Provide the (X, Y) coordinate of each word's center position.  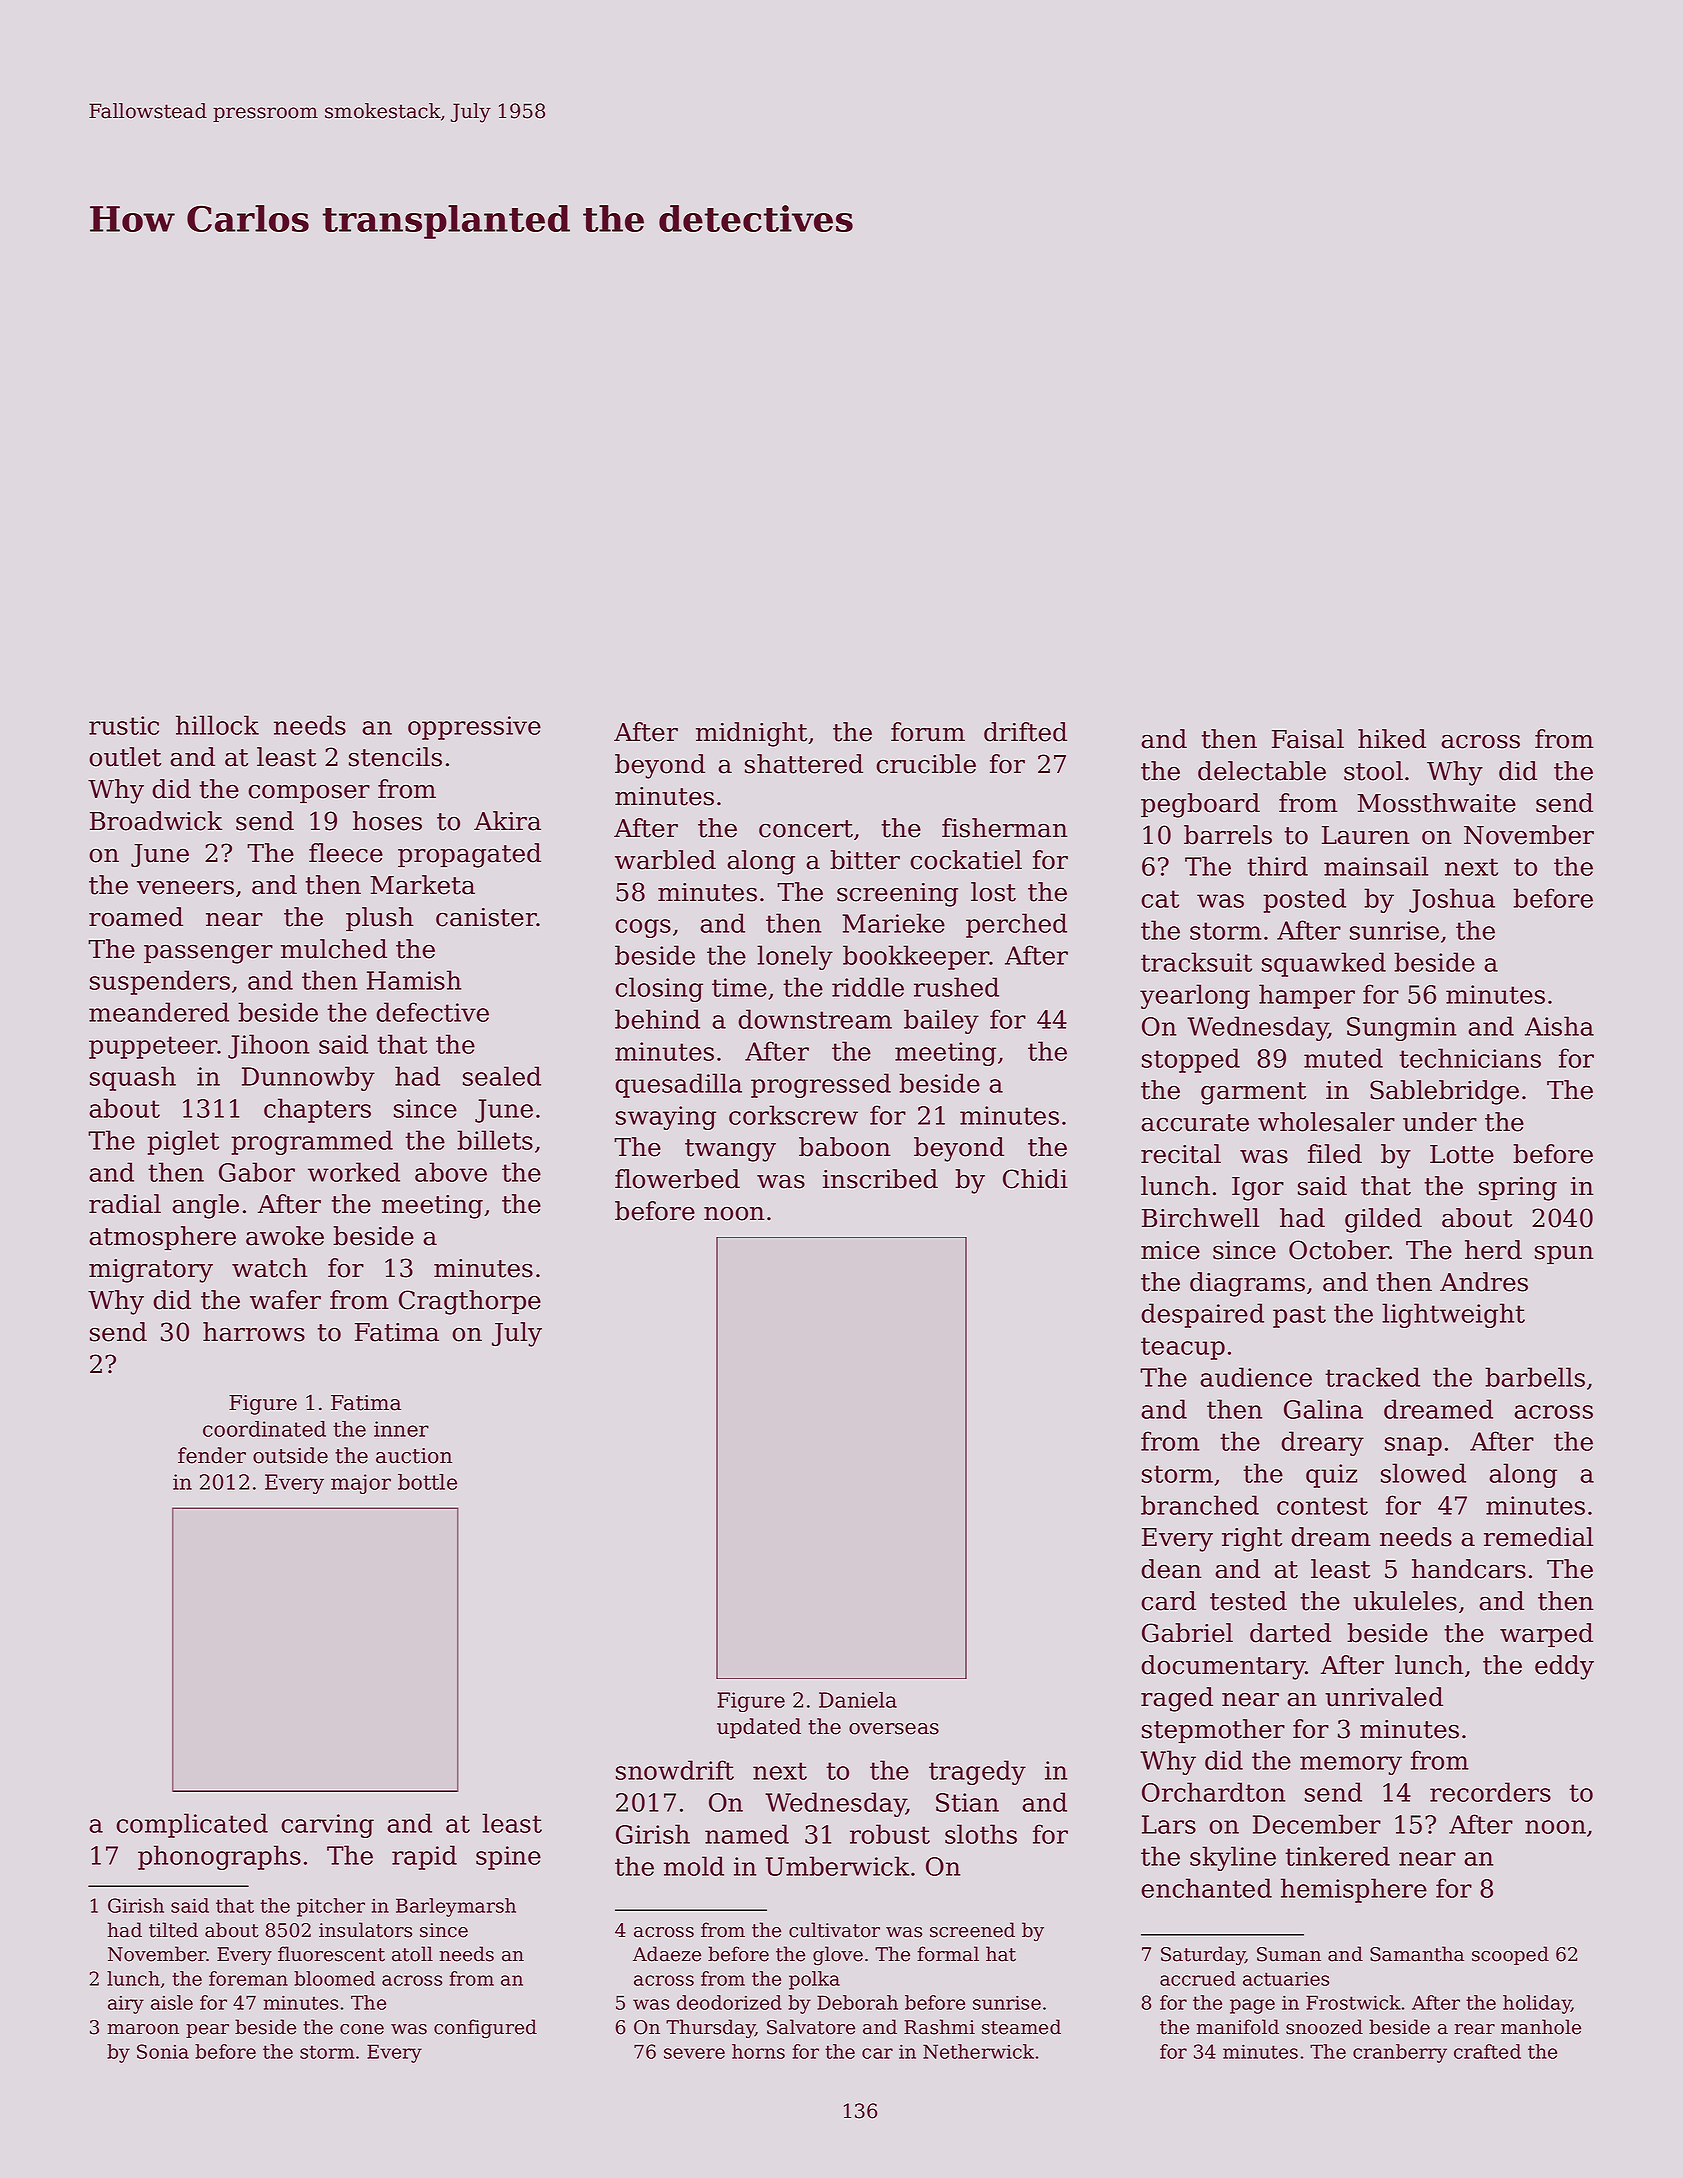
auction (414, 1456)
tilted (173, 1930)
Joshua (1452, 900)
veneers (185, 888)
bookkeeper (916, 957)
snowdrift (675, 1770)
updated (759, 1728)
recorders (1490, 1792)
